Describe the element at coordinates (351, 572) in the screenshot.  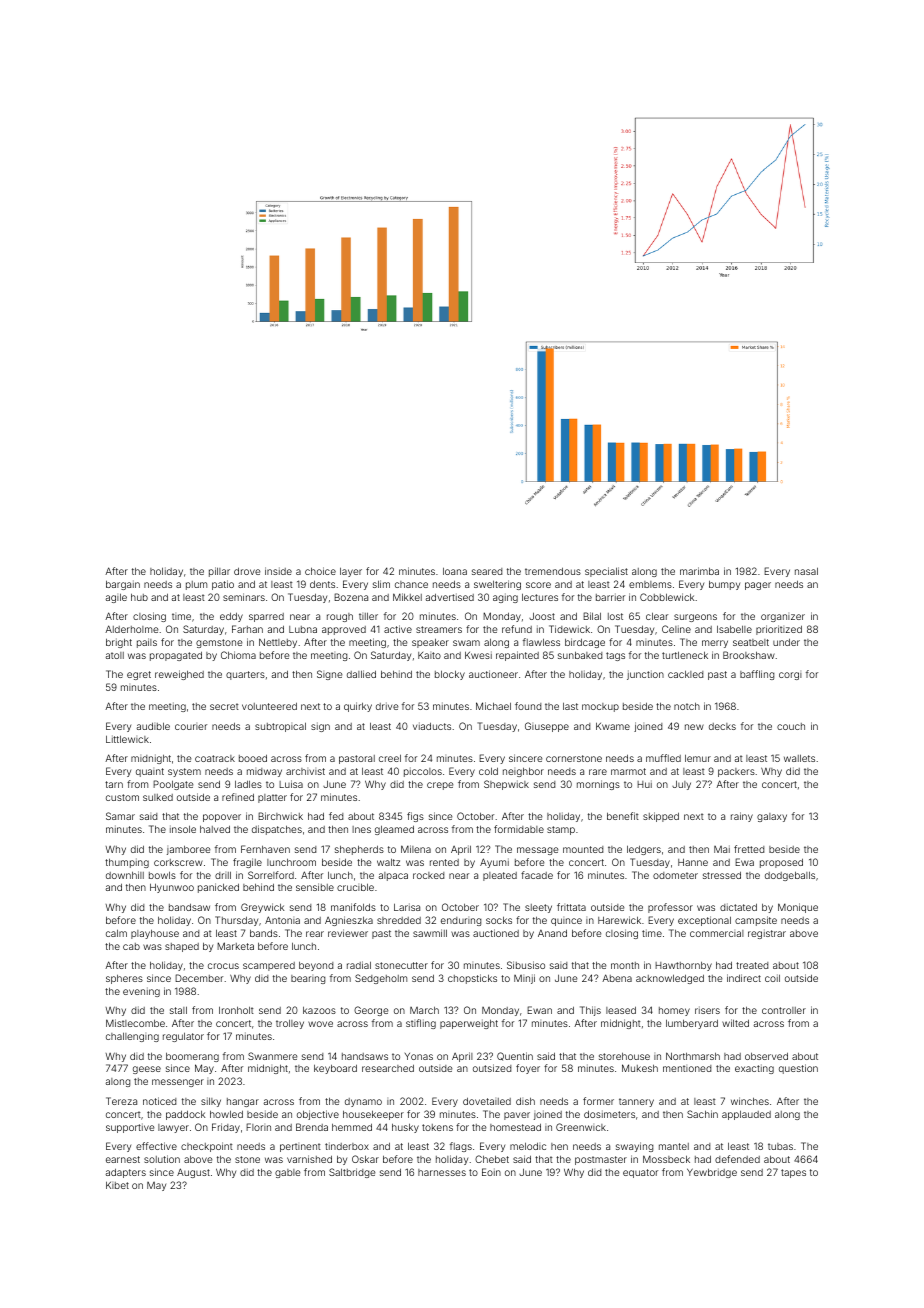
I see `layer` at that location.
